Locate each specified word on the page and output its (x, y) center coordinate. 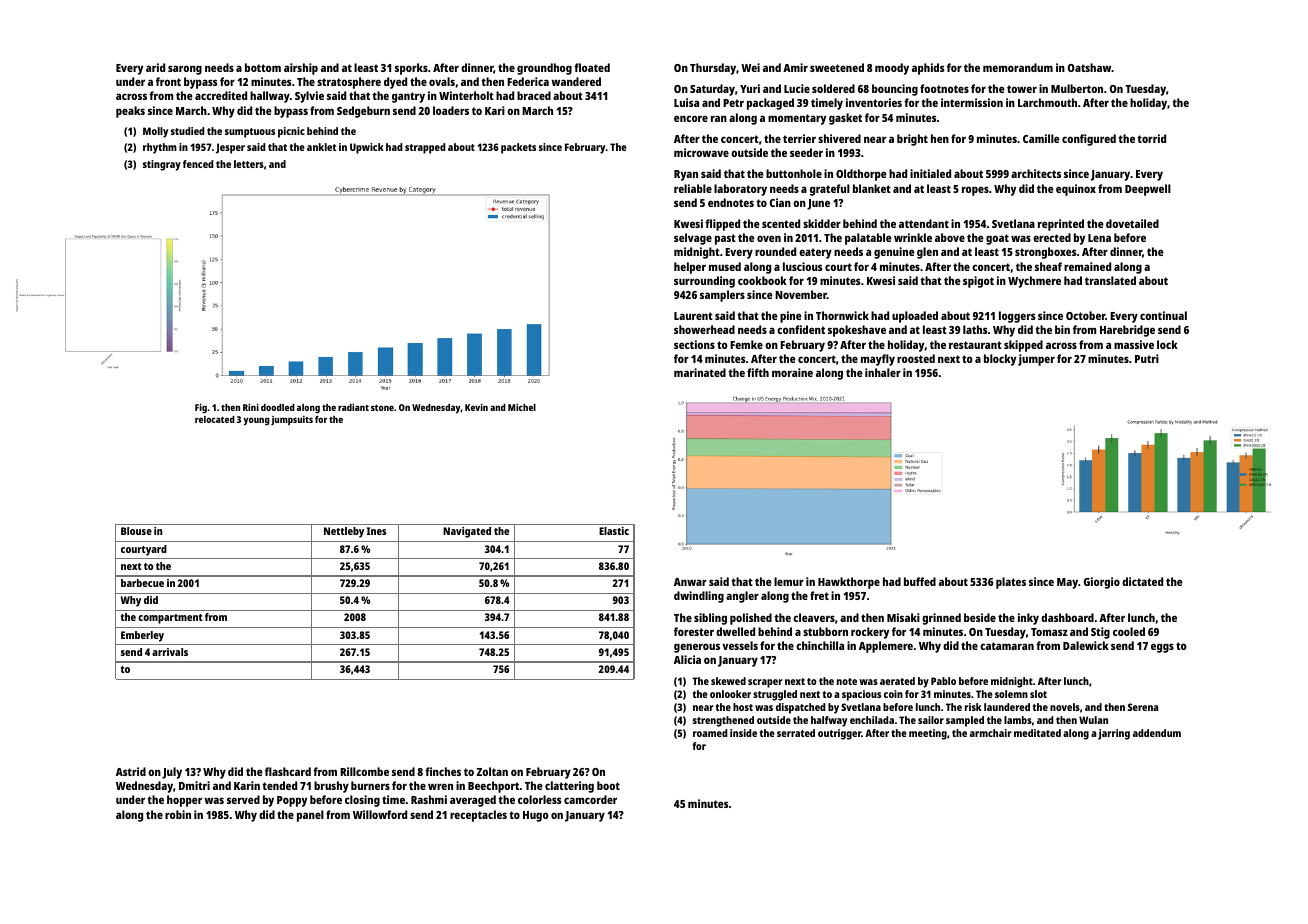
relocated (215, 419)
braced (534, 95)
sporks (411, 69)
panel (310, 816)
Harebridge (1127, 331)
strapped (425, 148)
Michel (522, 407)
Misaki (903, 617)
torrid (1151, 138)
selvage (693, 239)
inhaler (883, 372)
